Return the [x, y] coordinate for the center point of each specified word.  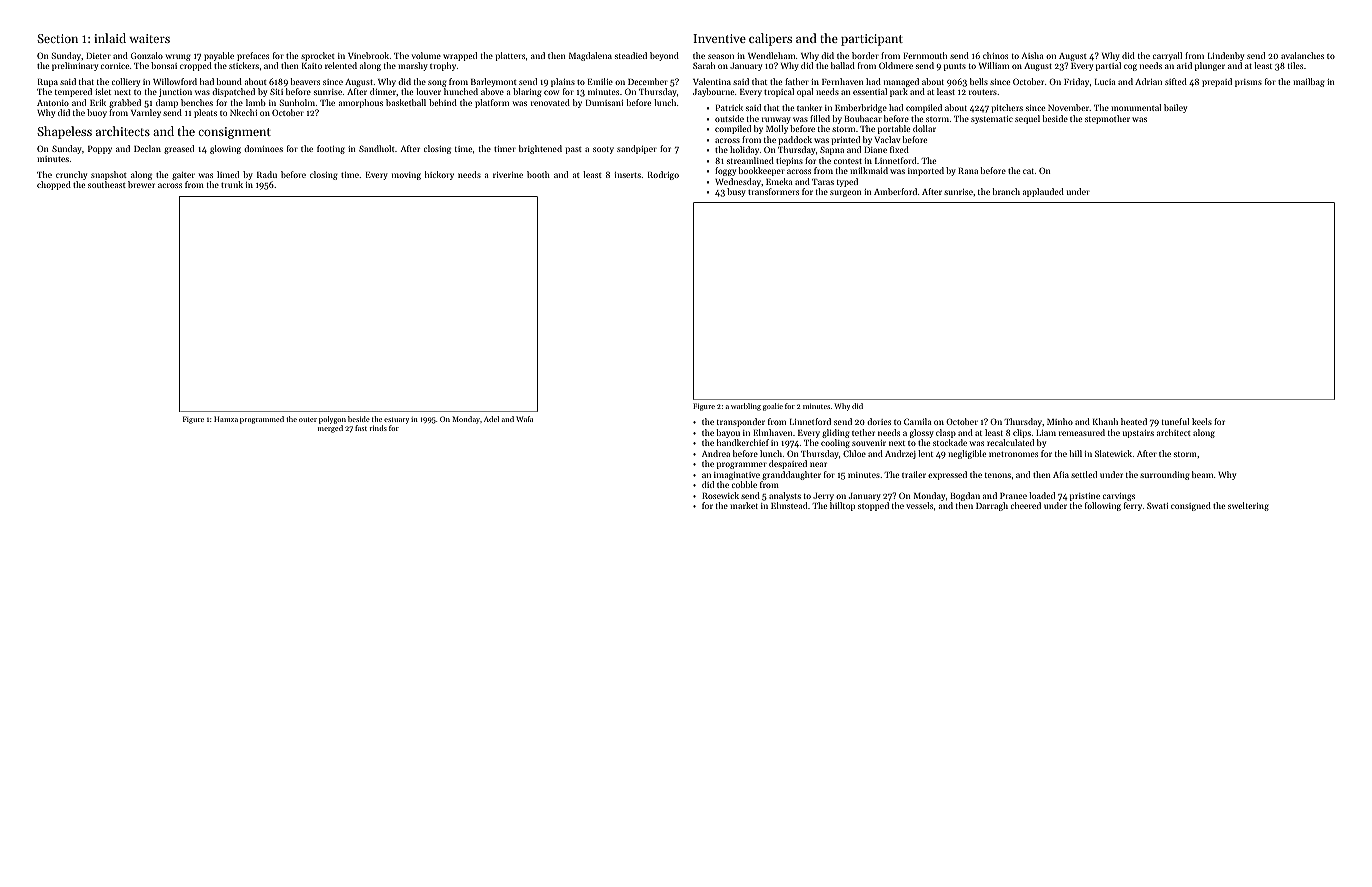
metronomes [1013, 454]
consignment [234, 133]
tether [863, 432]
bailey [1175, 108]
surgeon [846, 193]
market [744, 505]
